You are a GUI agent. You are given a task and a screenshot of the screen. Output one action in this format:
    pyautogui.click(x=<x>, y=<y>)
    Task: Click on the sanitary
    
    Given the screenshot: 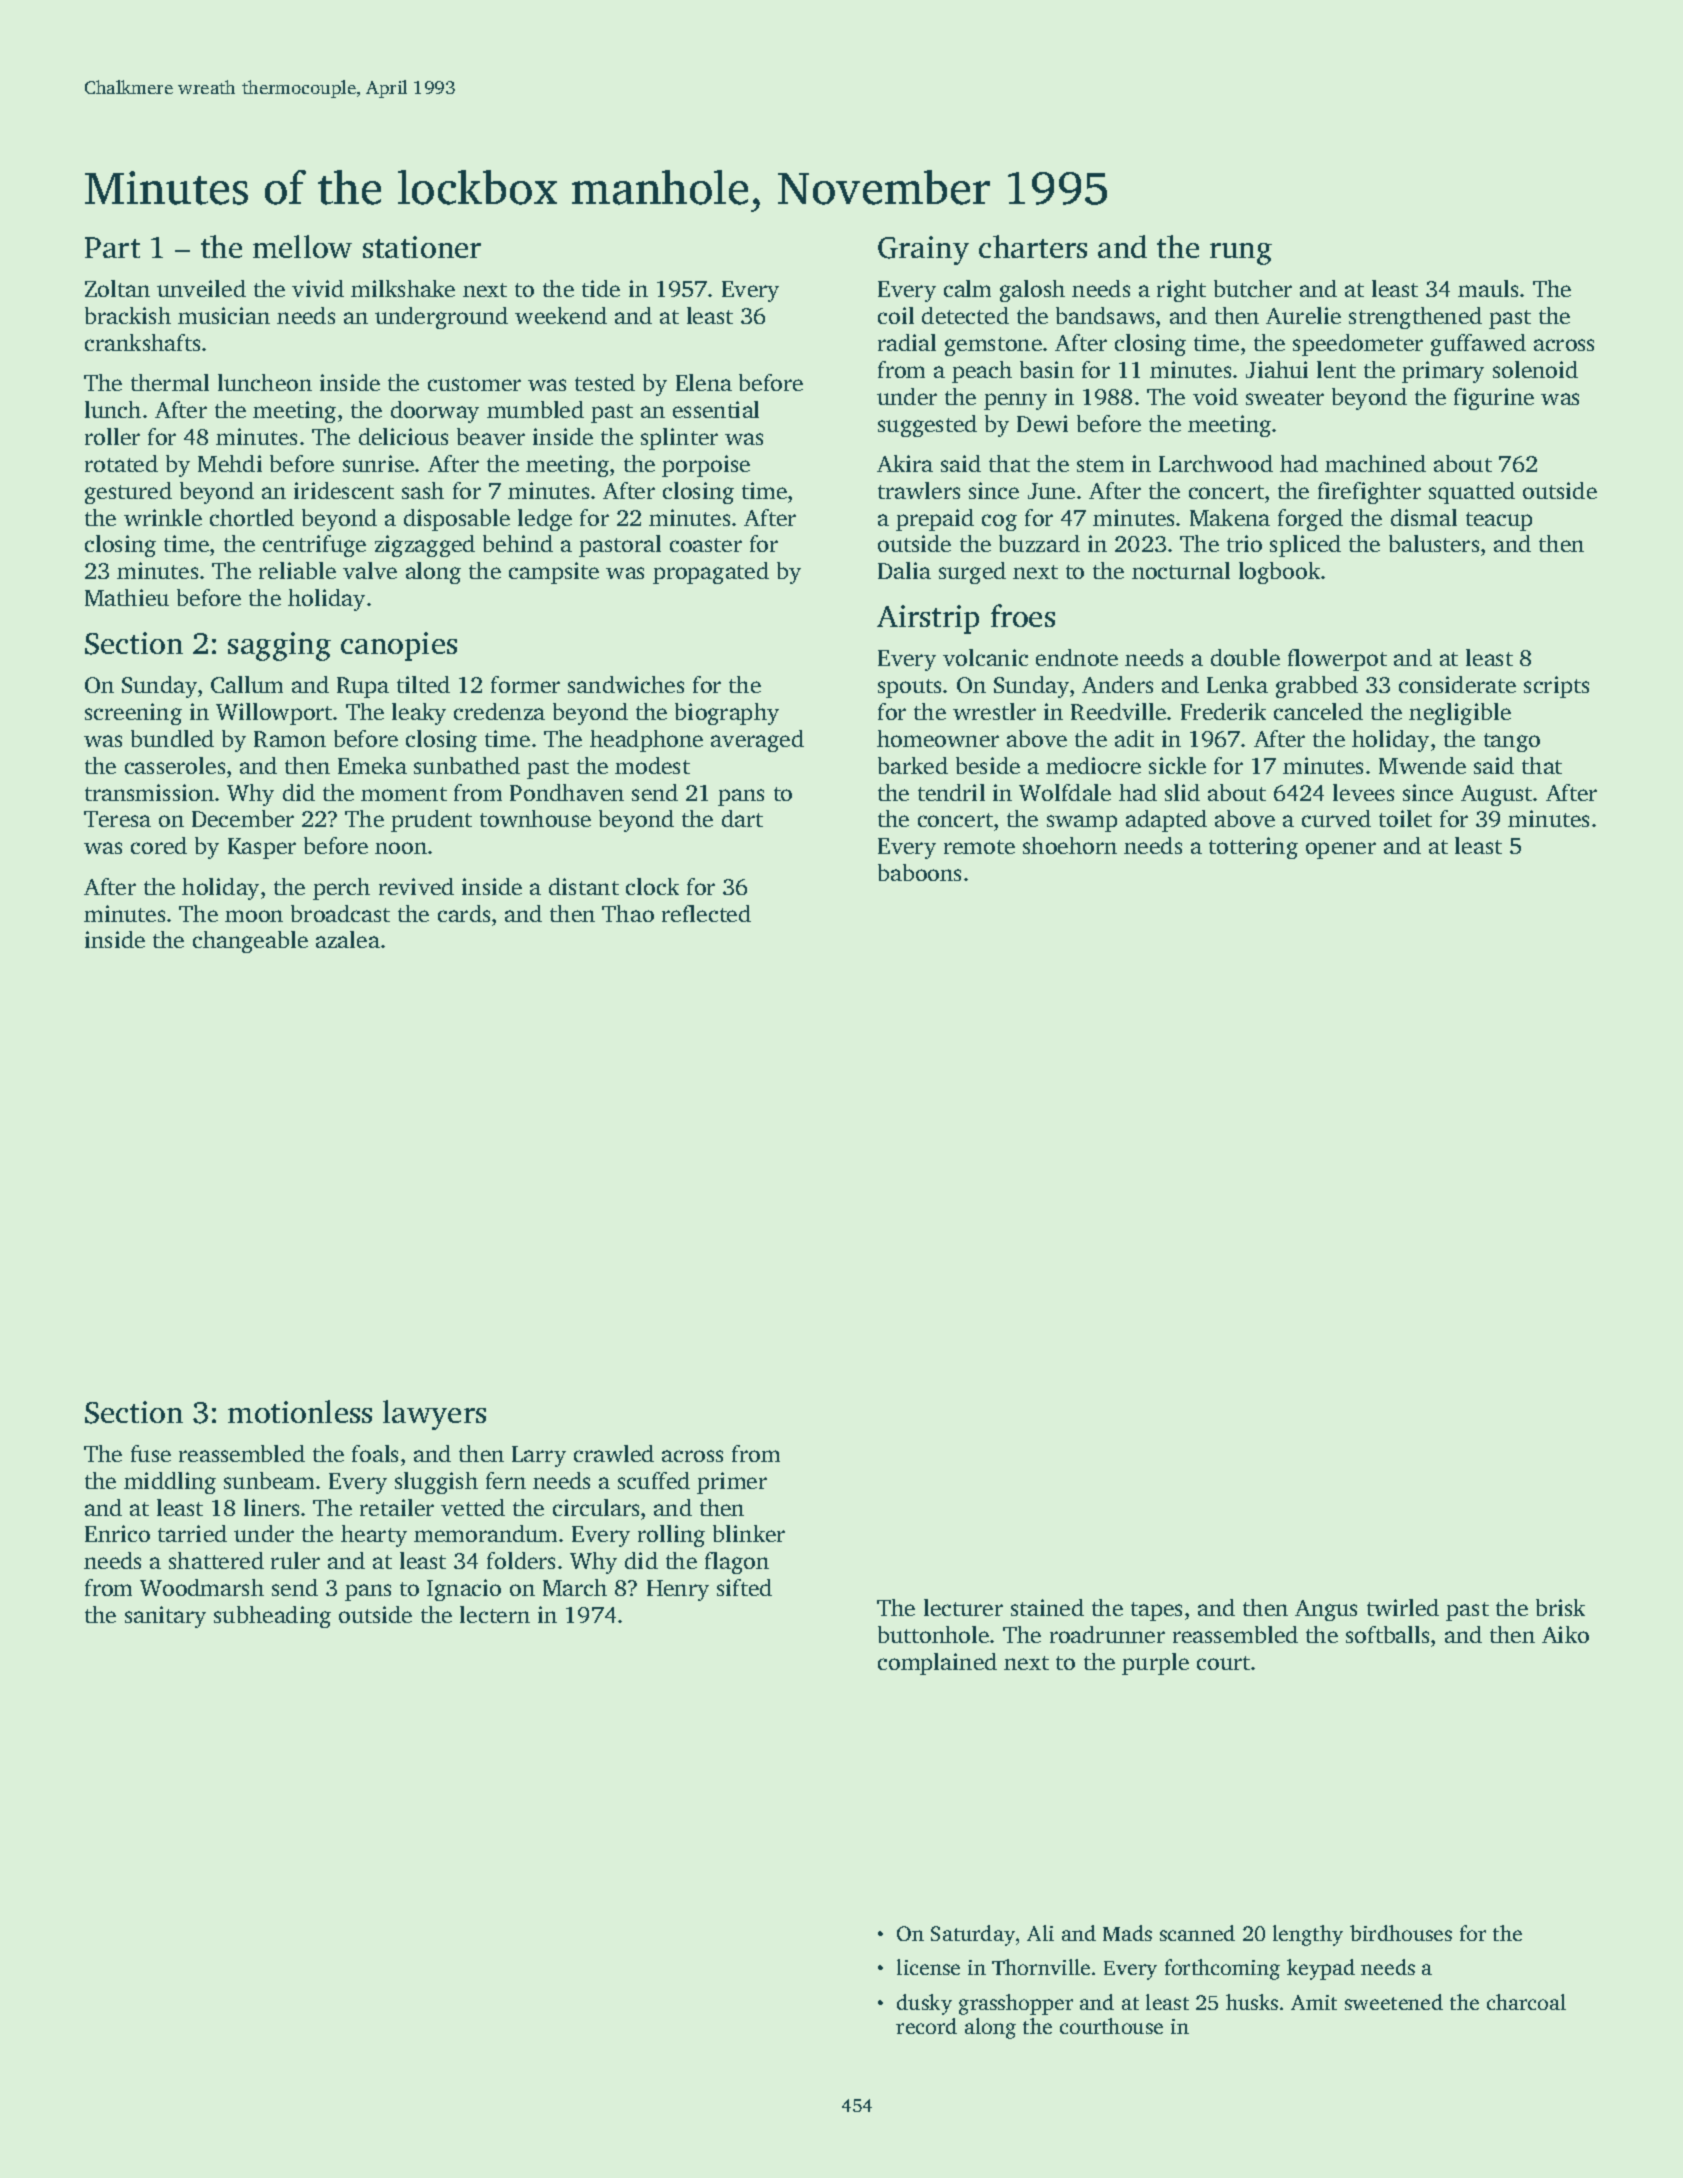 What is the action you would take?
    pyautogui.click(x=165, y=1617)
